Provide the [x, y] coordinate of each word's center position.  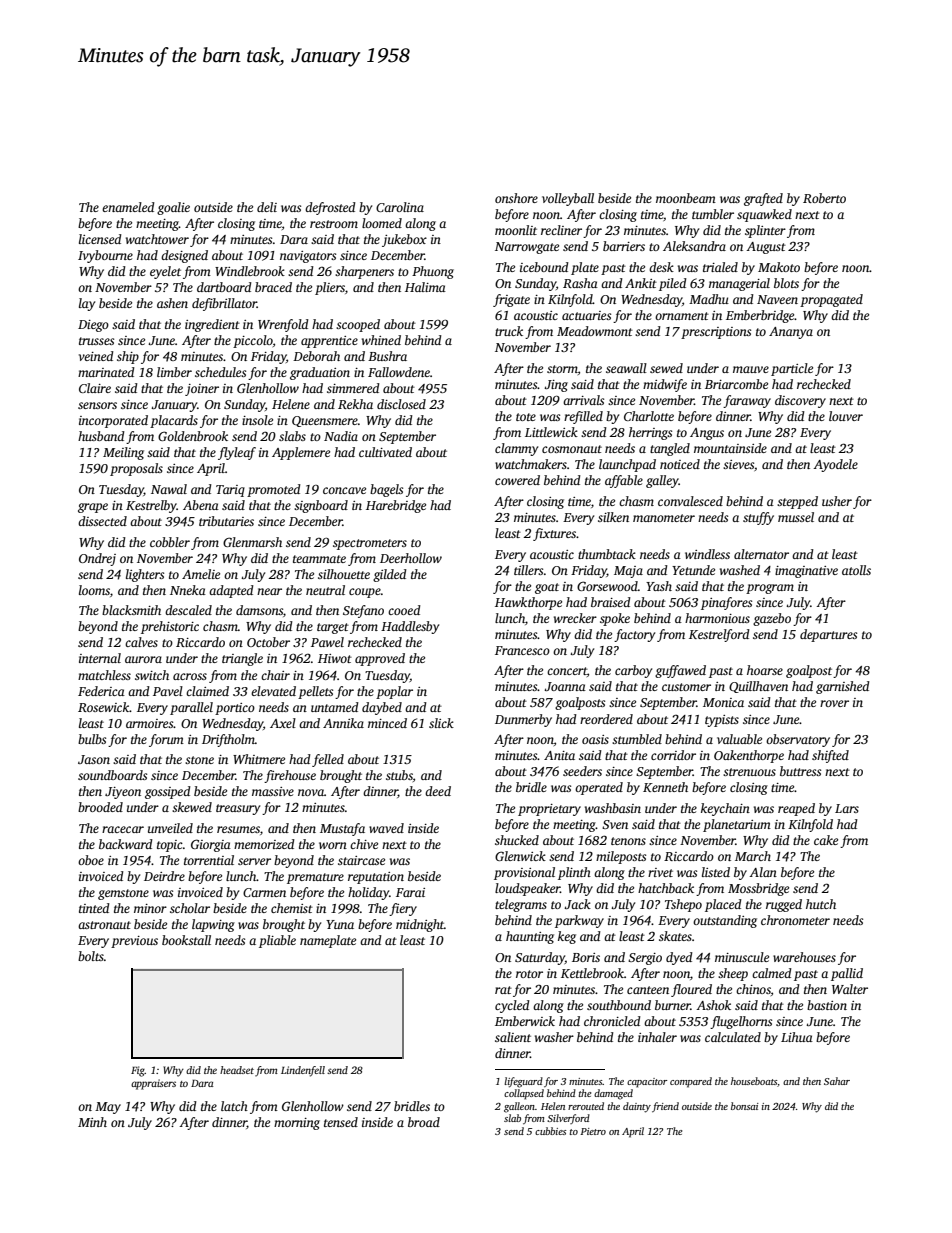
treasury [238, 809]
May [108, 1108]
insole [257, 420]
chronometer [795, 920]
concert [567, 671]
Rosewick [103, 707]
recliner [561, 230]
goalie [173, 208]
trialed [720, 267]
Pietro [593, 1131]
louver [846, 416]
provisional [524, 873]
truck [509, 331]
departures [828, 635]
